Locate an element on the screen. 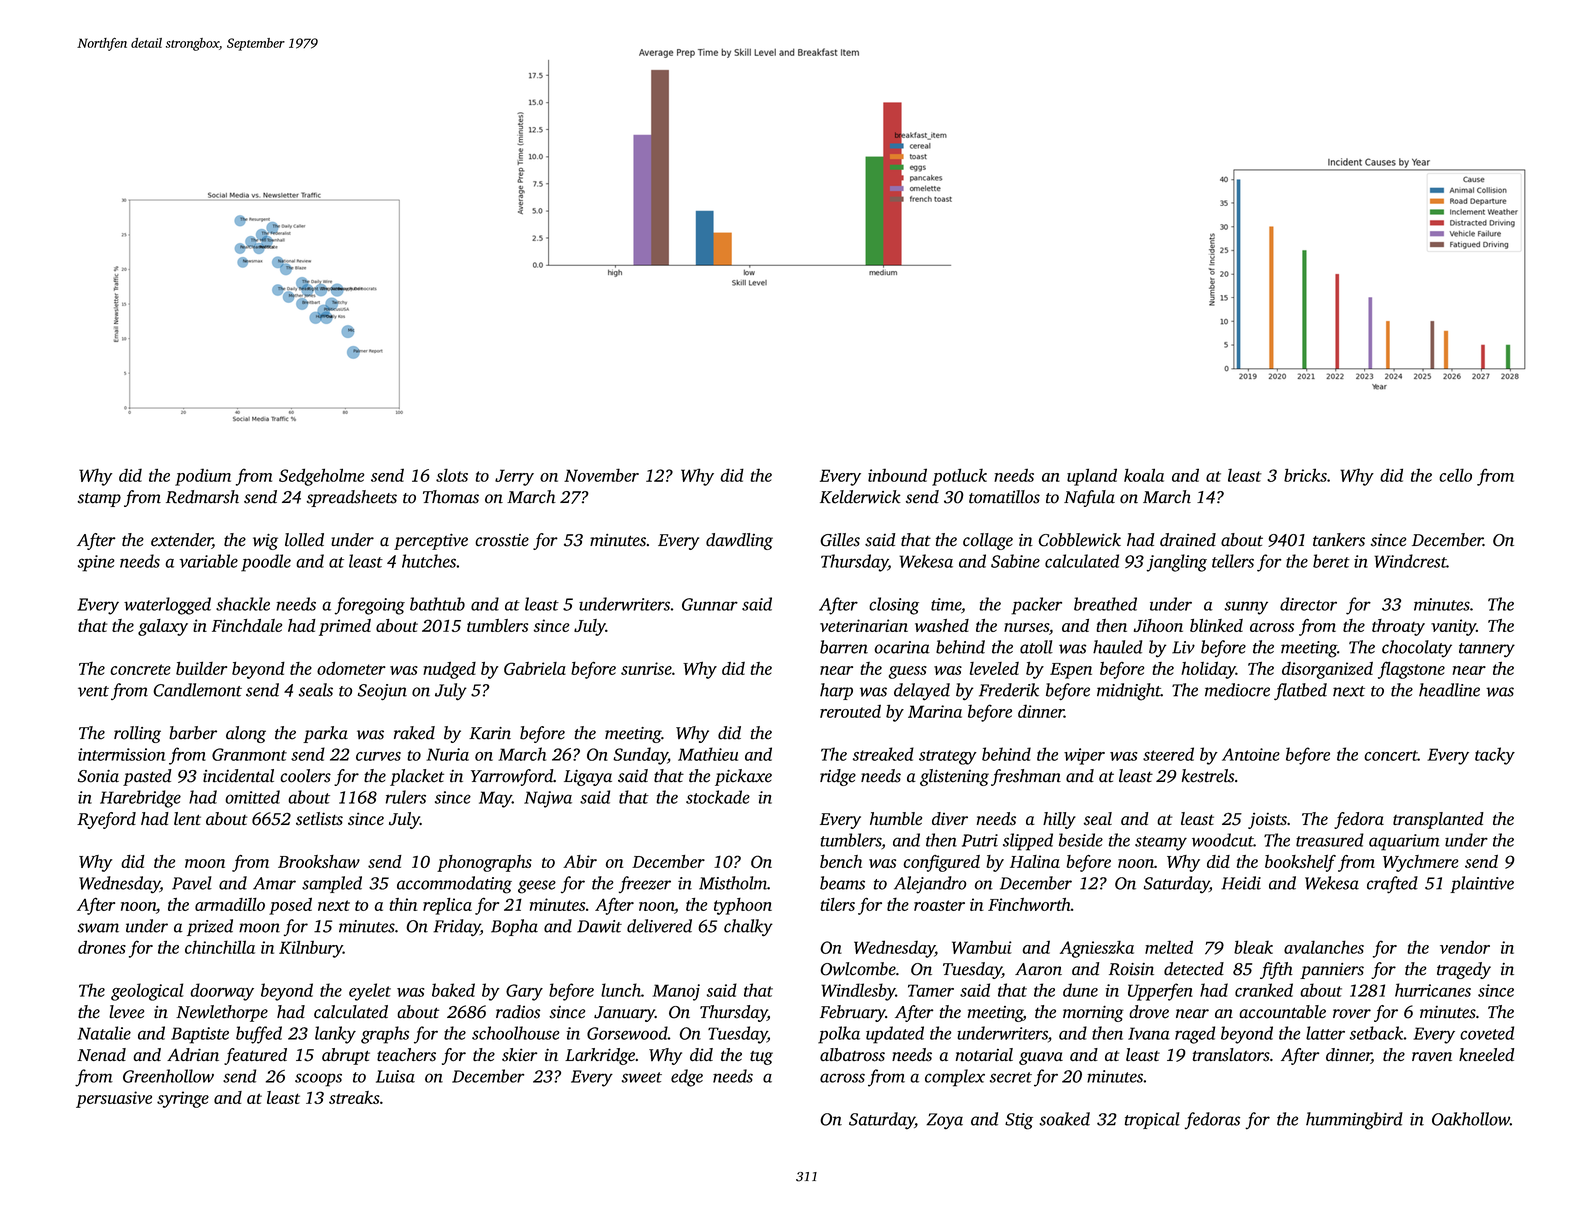 This screenshot has height=1230, width=1592. avalanches is located at coordinates (1324, 947).
